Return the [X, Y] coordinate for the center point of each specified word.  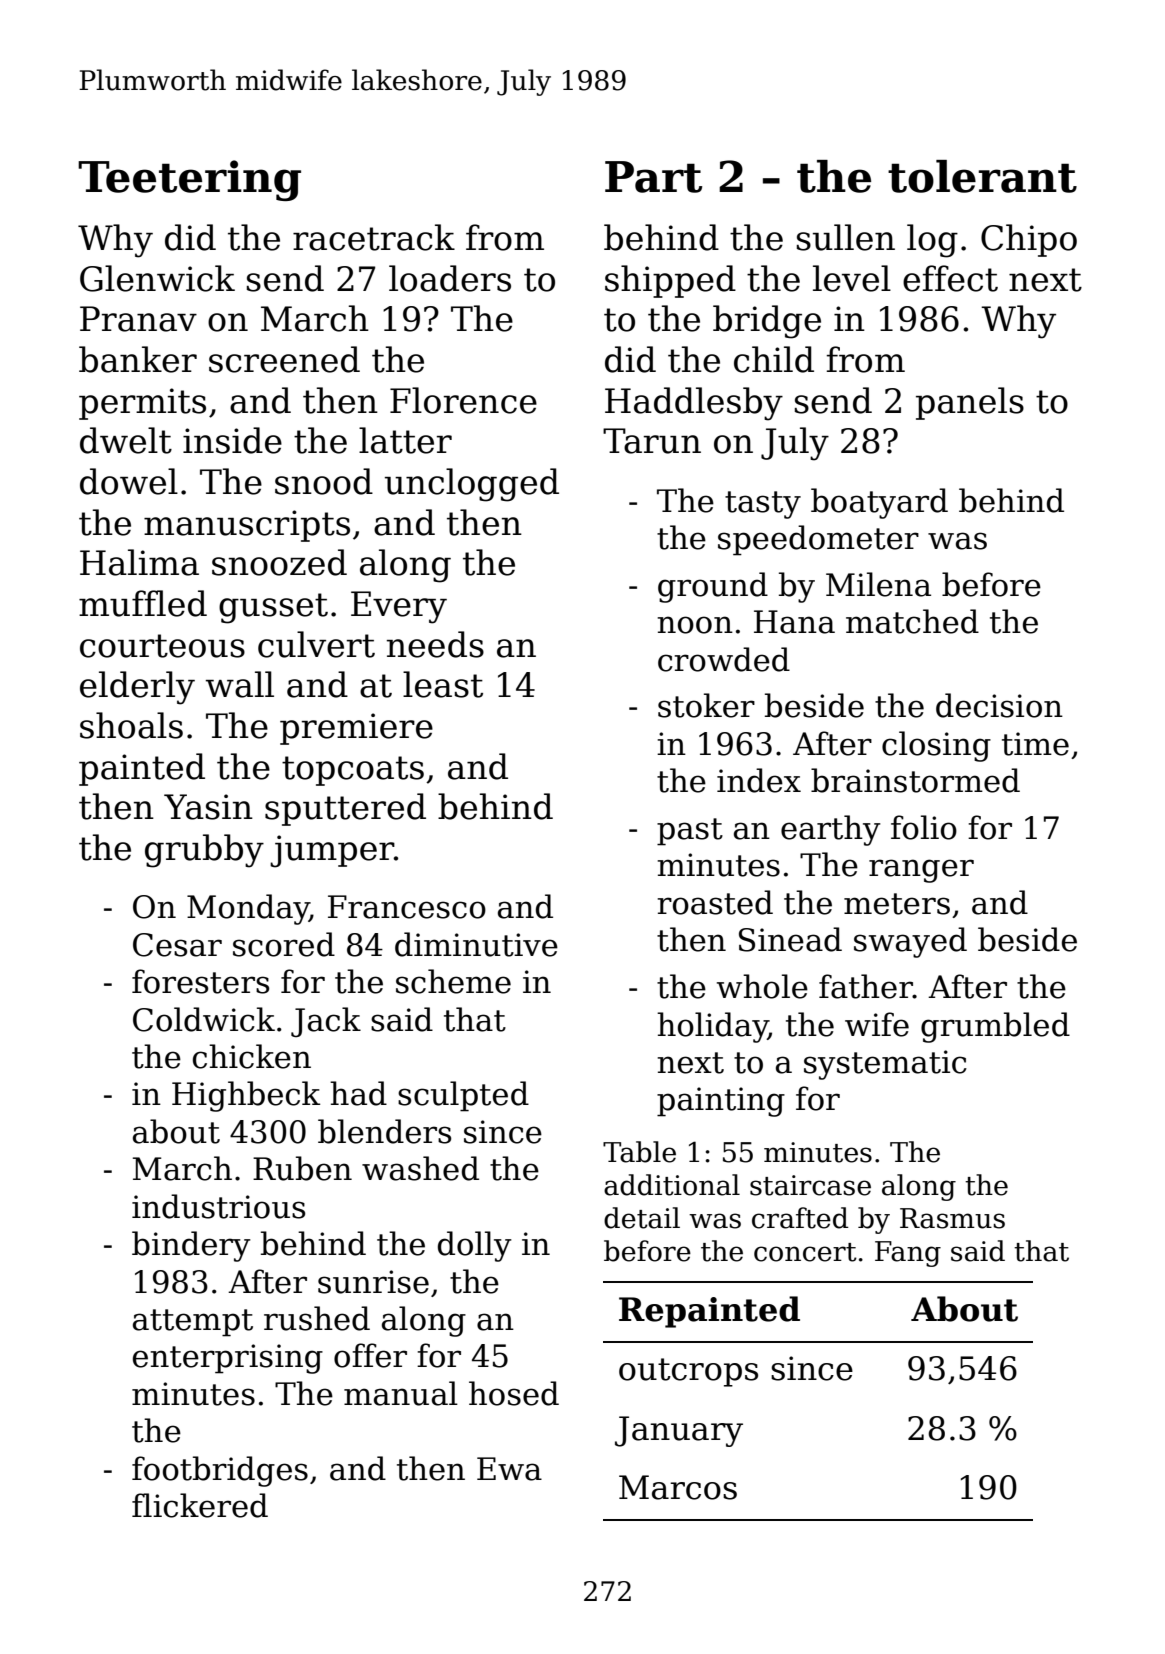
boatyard [879, 503]
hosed [514, 1393]
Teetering [189, 180]
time [1035, 744]
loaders [450, 278]
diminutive [476, 944]
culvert [316, 644]
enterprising [228, 1359]
